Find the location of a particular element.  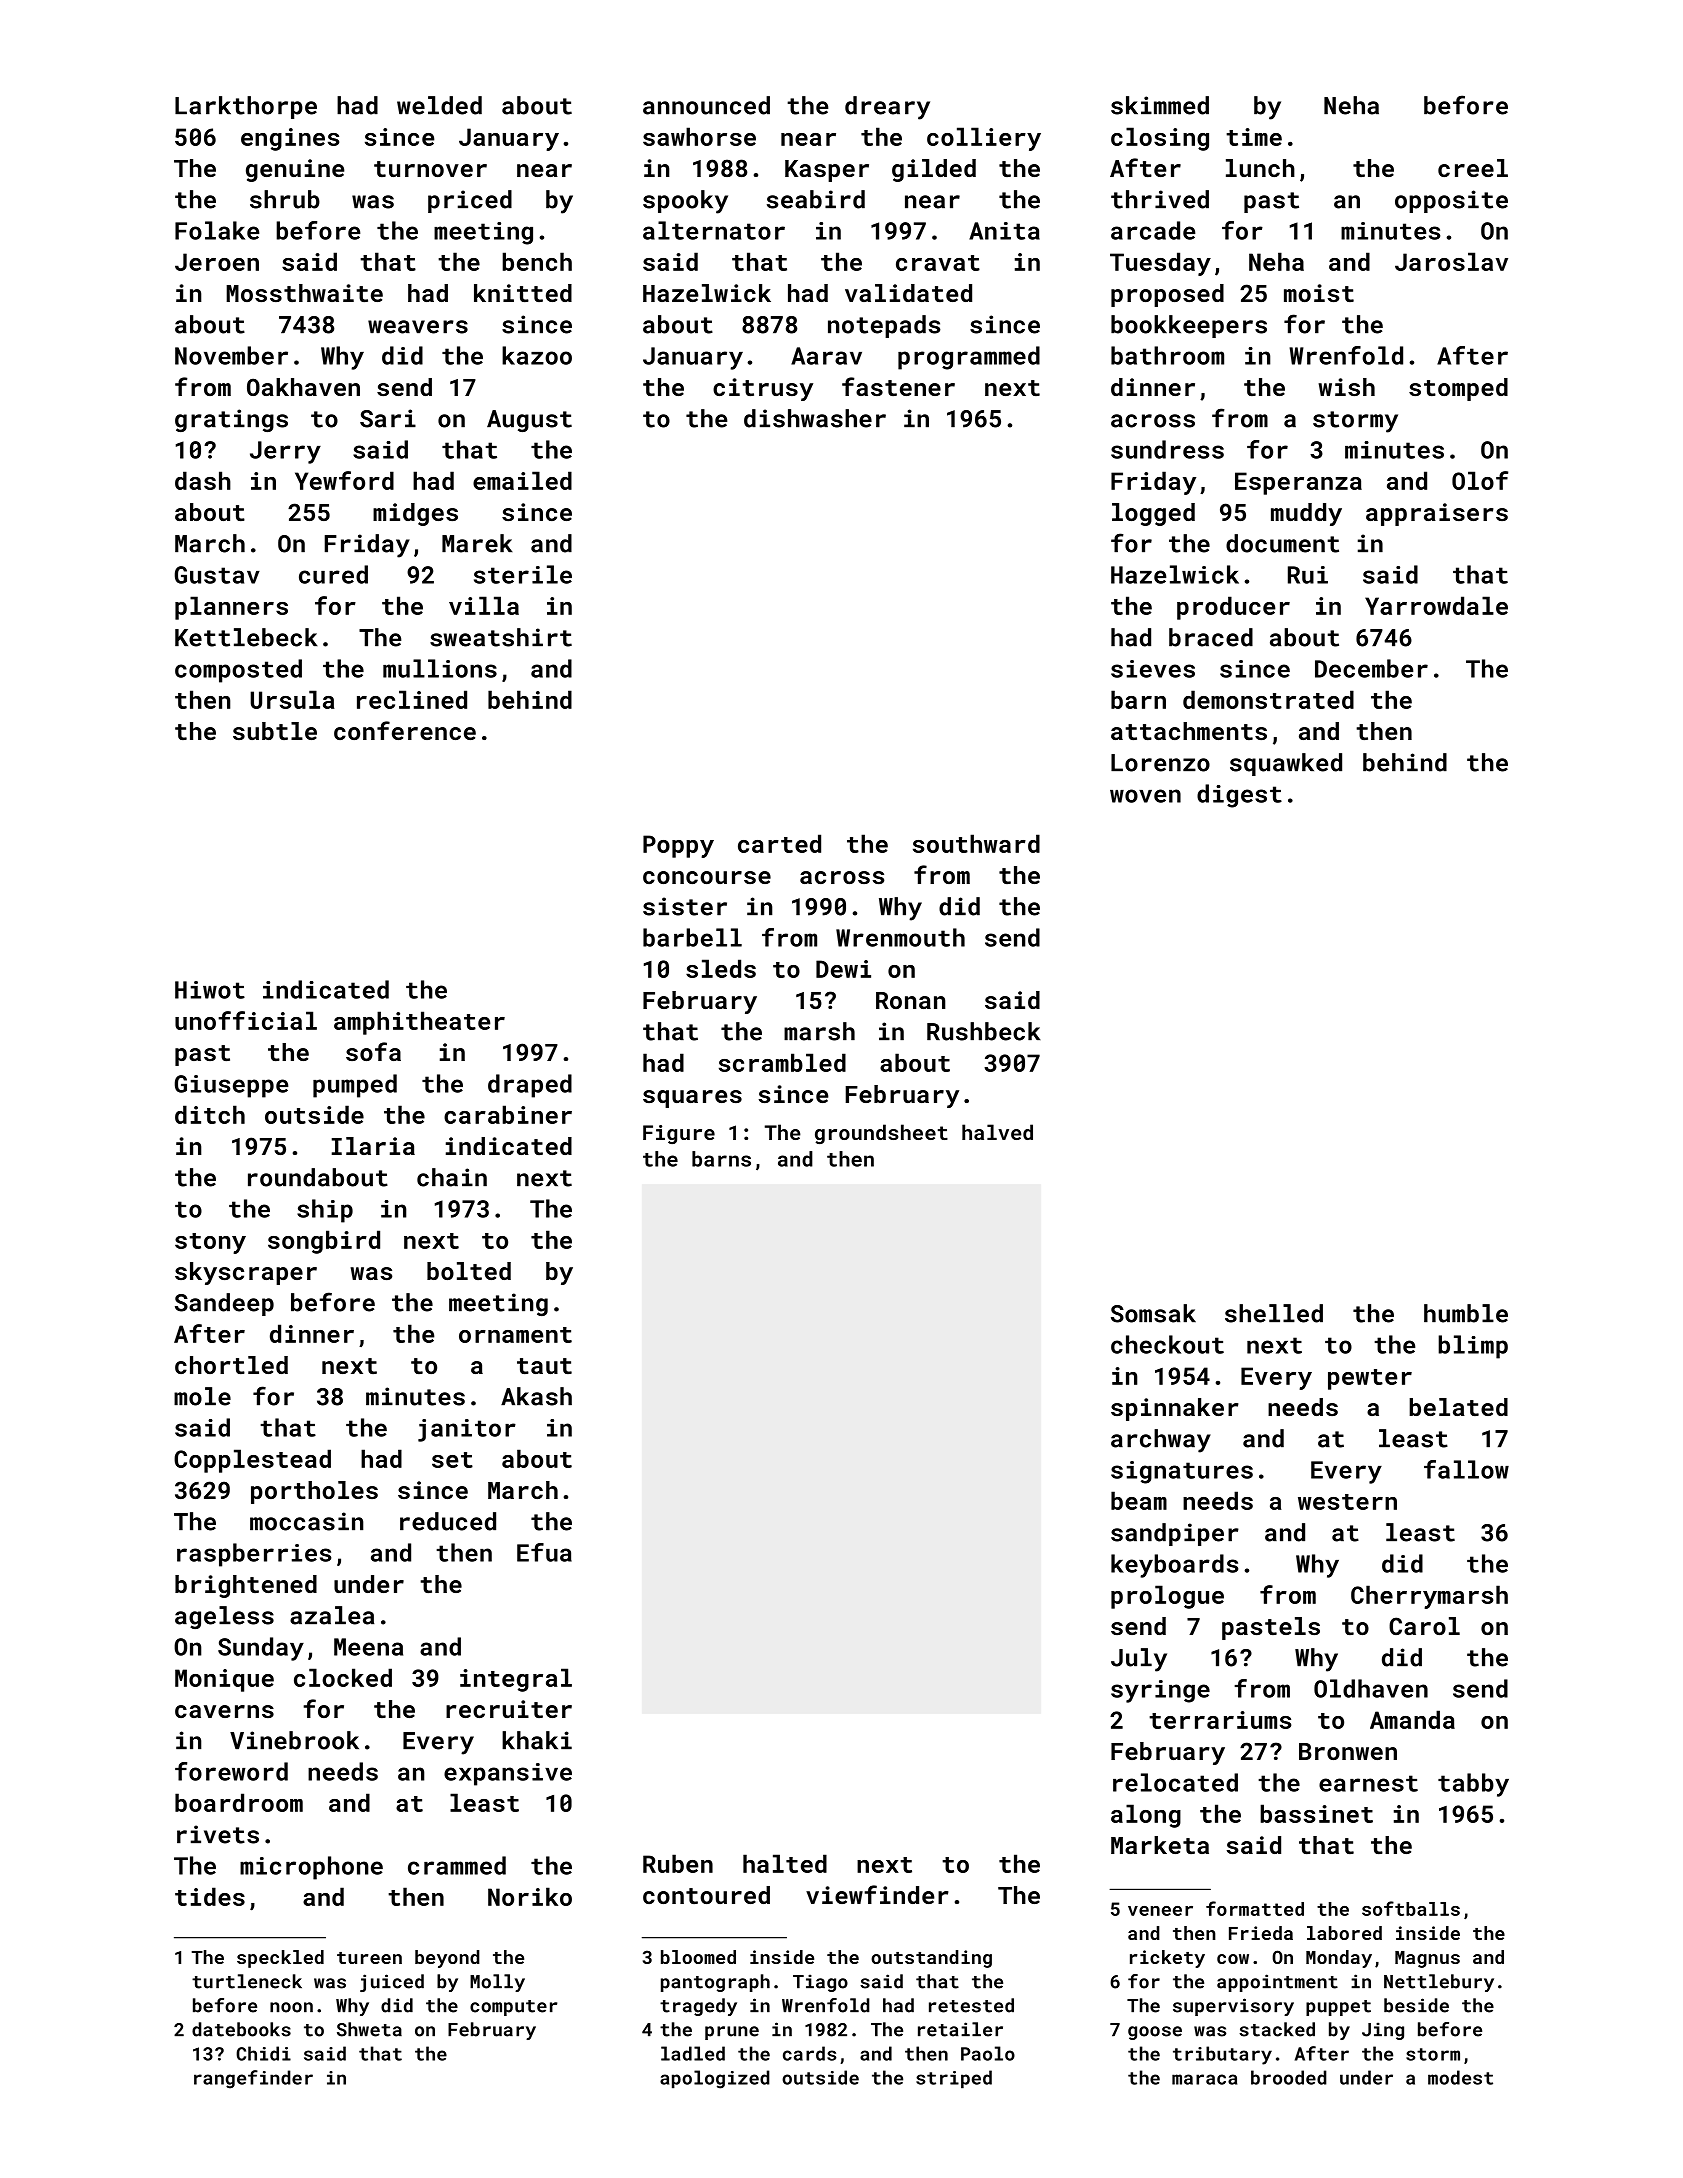

halted is located at coordinates (785, 1863).
